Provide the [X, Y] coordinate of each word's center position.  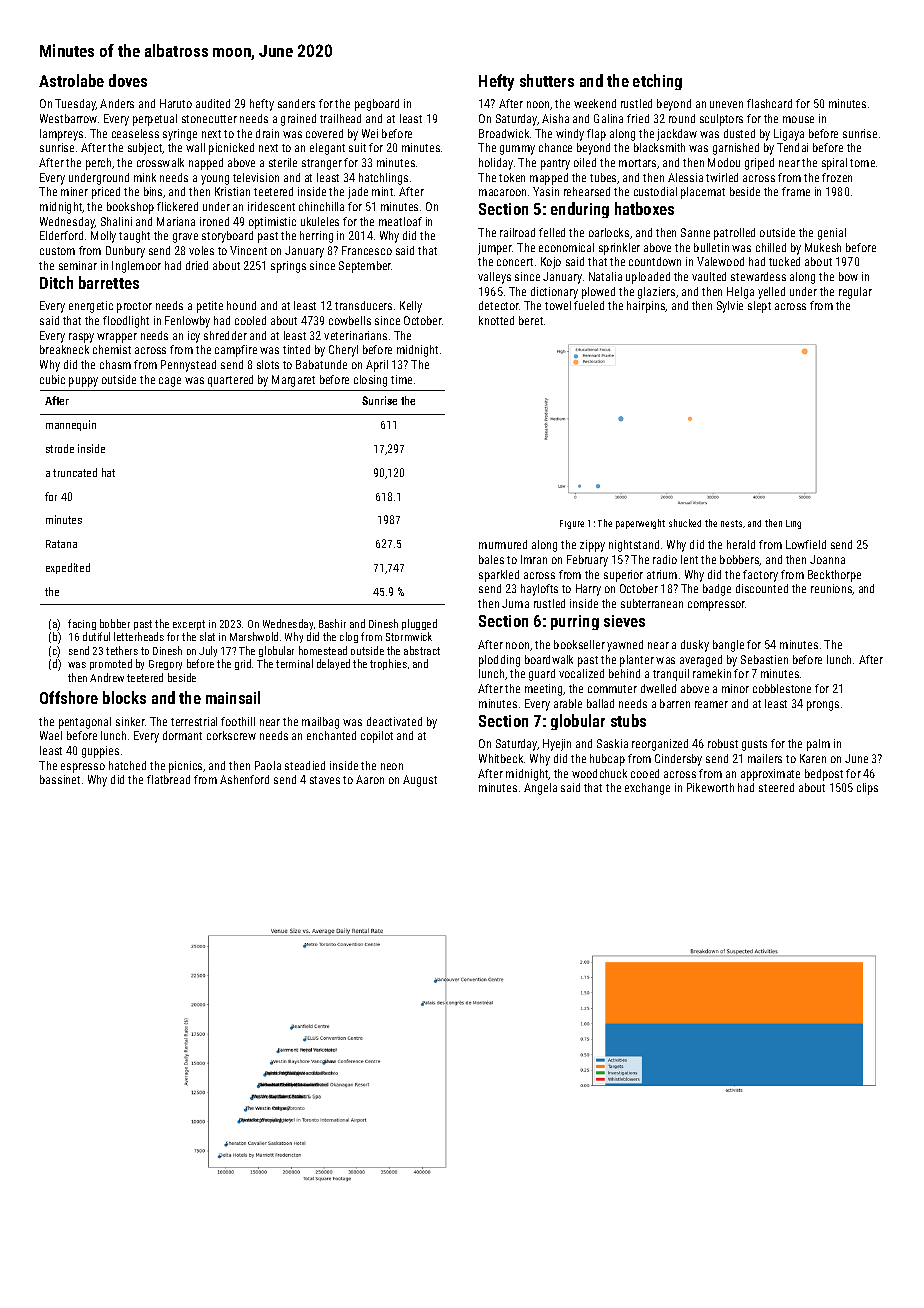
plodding [499, 661]
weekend [595, 103]
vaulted [709, 276]
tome [862, 163]
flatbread [168, 779]
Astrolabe [71, 80]
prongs [823, 706]
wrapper [117, 338]
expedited [68, 568]
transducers [363, 305]
